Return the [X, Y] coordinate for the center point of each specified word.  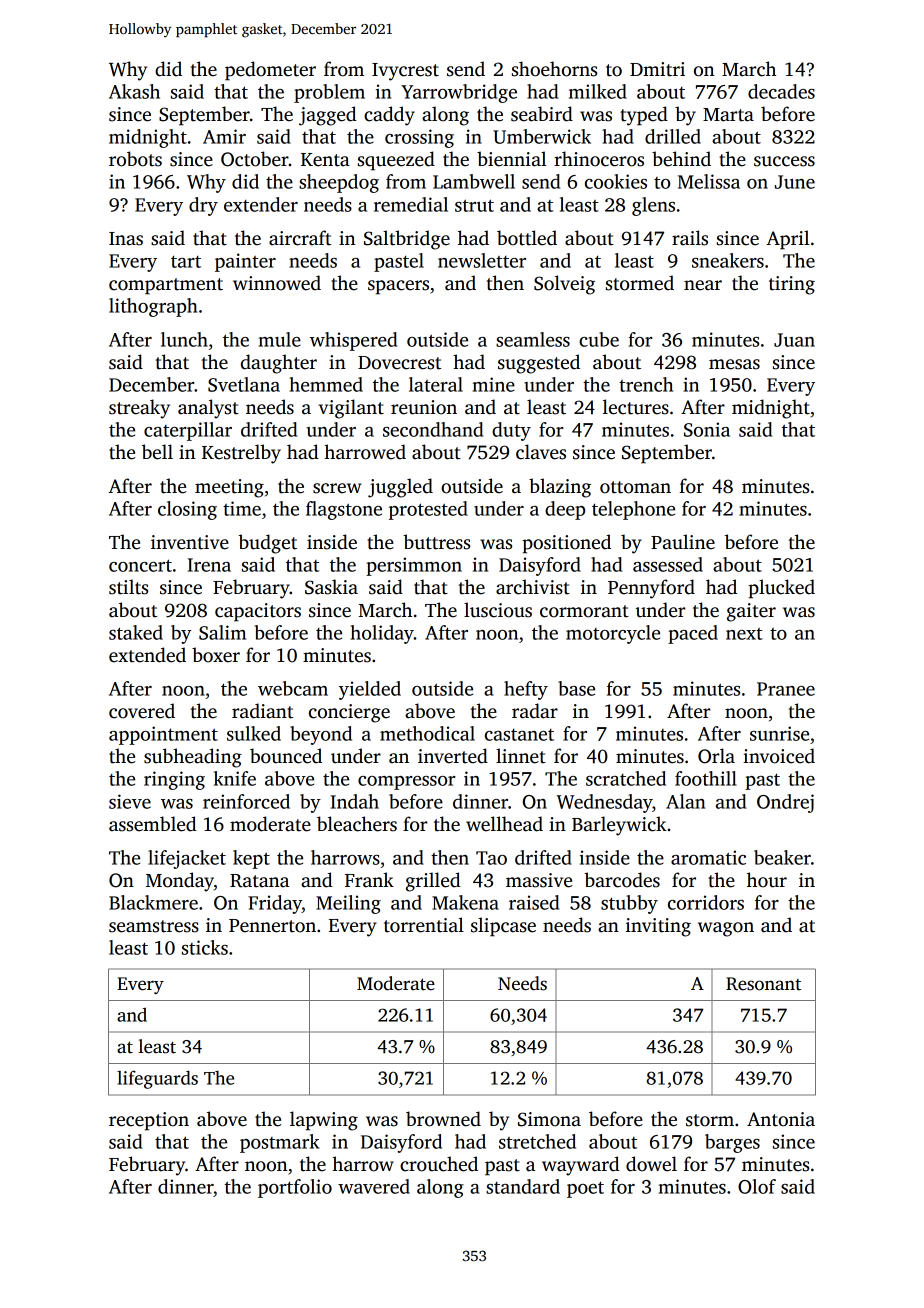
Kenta [325, 160]
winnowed [277, 283]
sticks [205, 947]
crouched [439, 1164]
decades [781, 91]
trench [646, 384]
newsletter [482, 260]
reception [149, 1121]
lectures [636, 407]
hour [767, 880]
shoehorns [554, 69]
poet [585, 1189]
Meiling [348, 904]
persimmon [414, 566]
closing [187, 510]
